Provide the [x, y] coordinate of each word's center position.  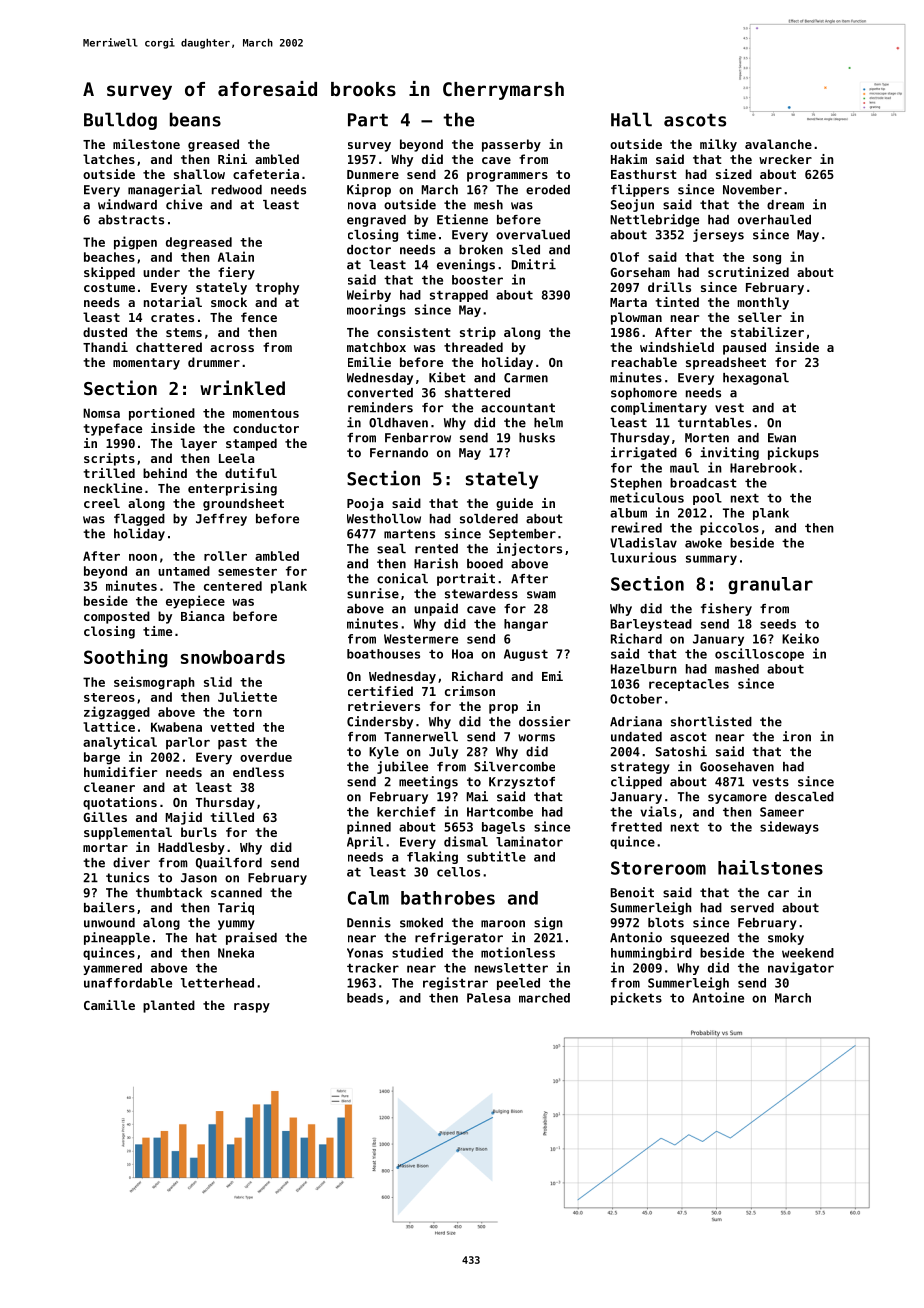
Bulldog [120, 121]
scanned [236, 893]
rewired [637, 527]
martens [409, 534]
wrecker [785, 159]
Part [368, 120]
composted [117, 617]
